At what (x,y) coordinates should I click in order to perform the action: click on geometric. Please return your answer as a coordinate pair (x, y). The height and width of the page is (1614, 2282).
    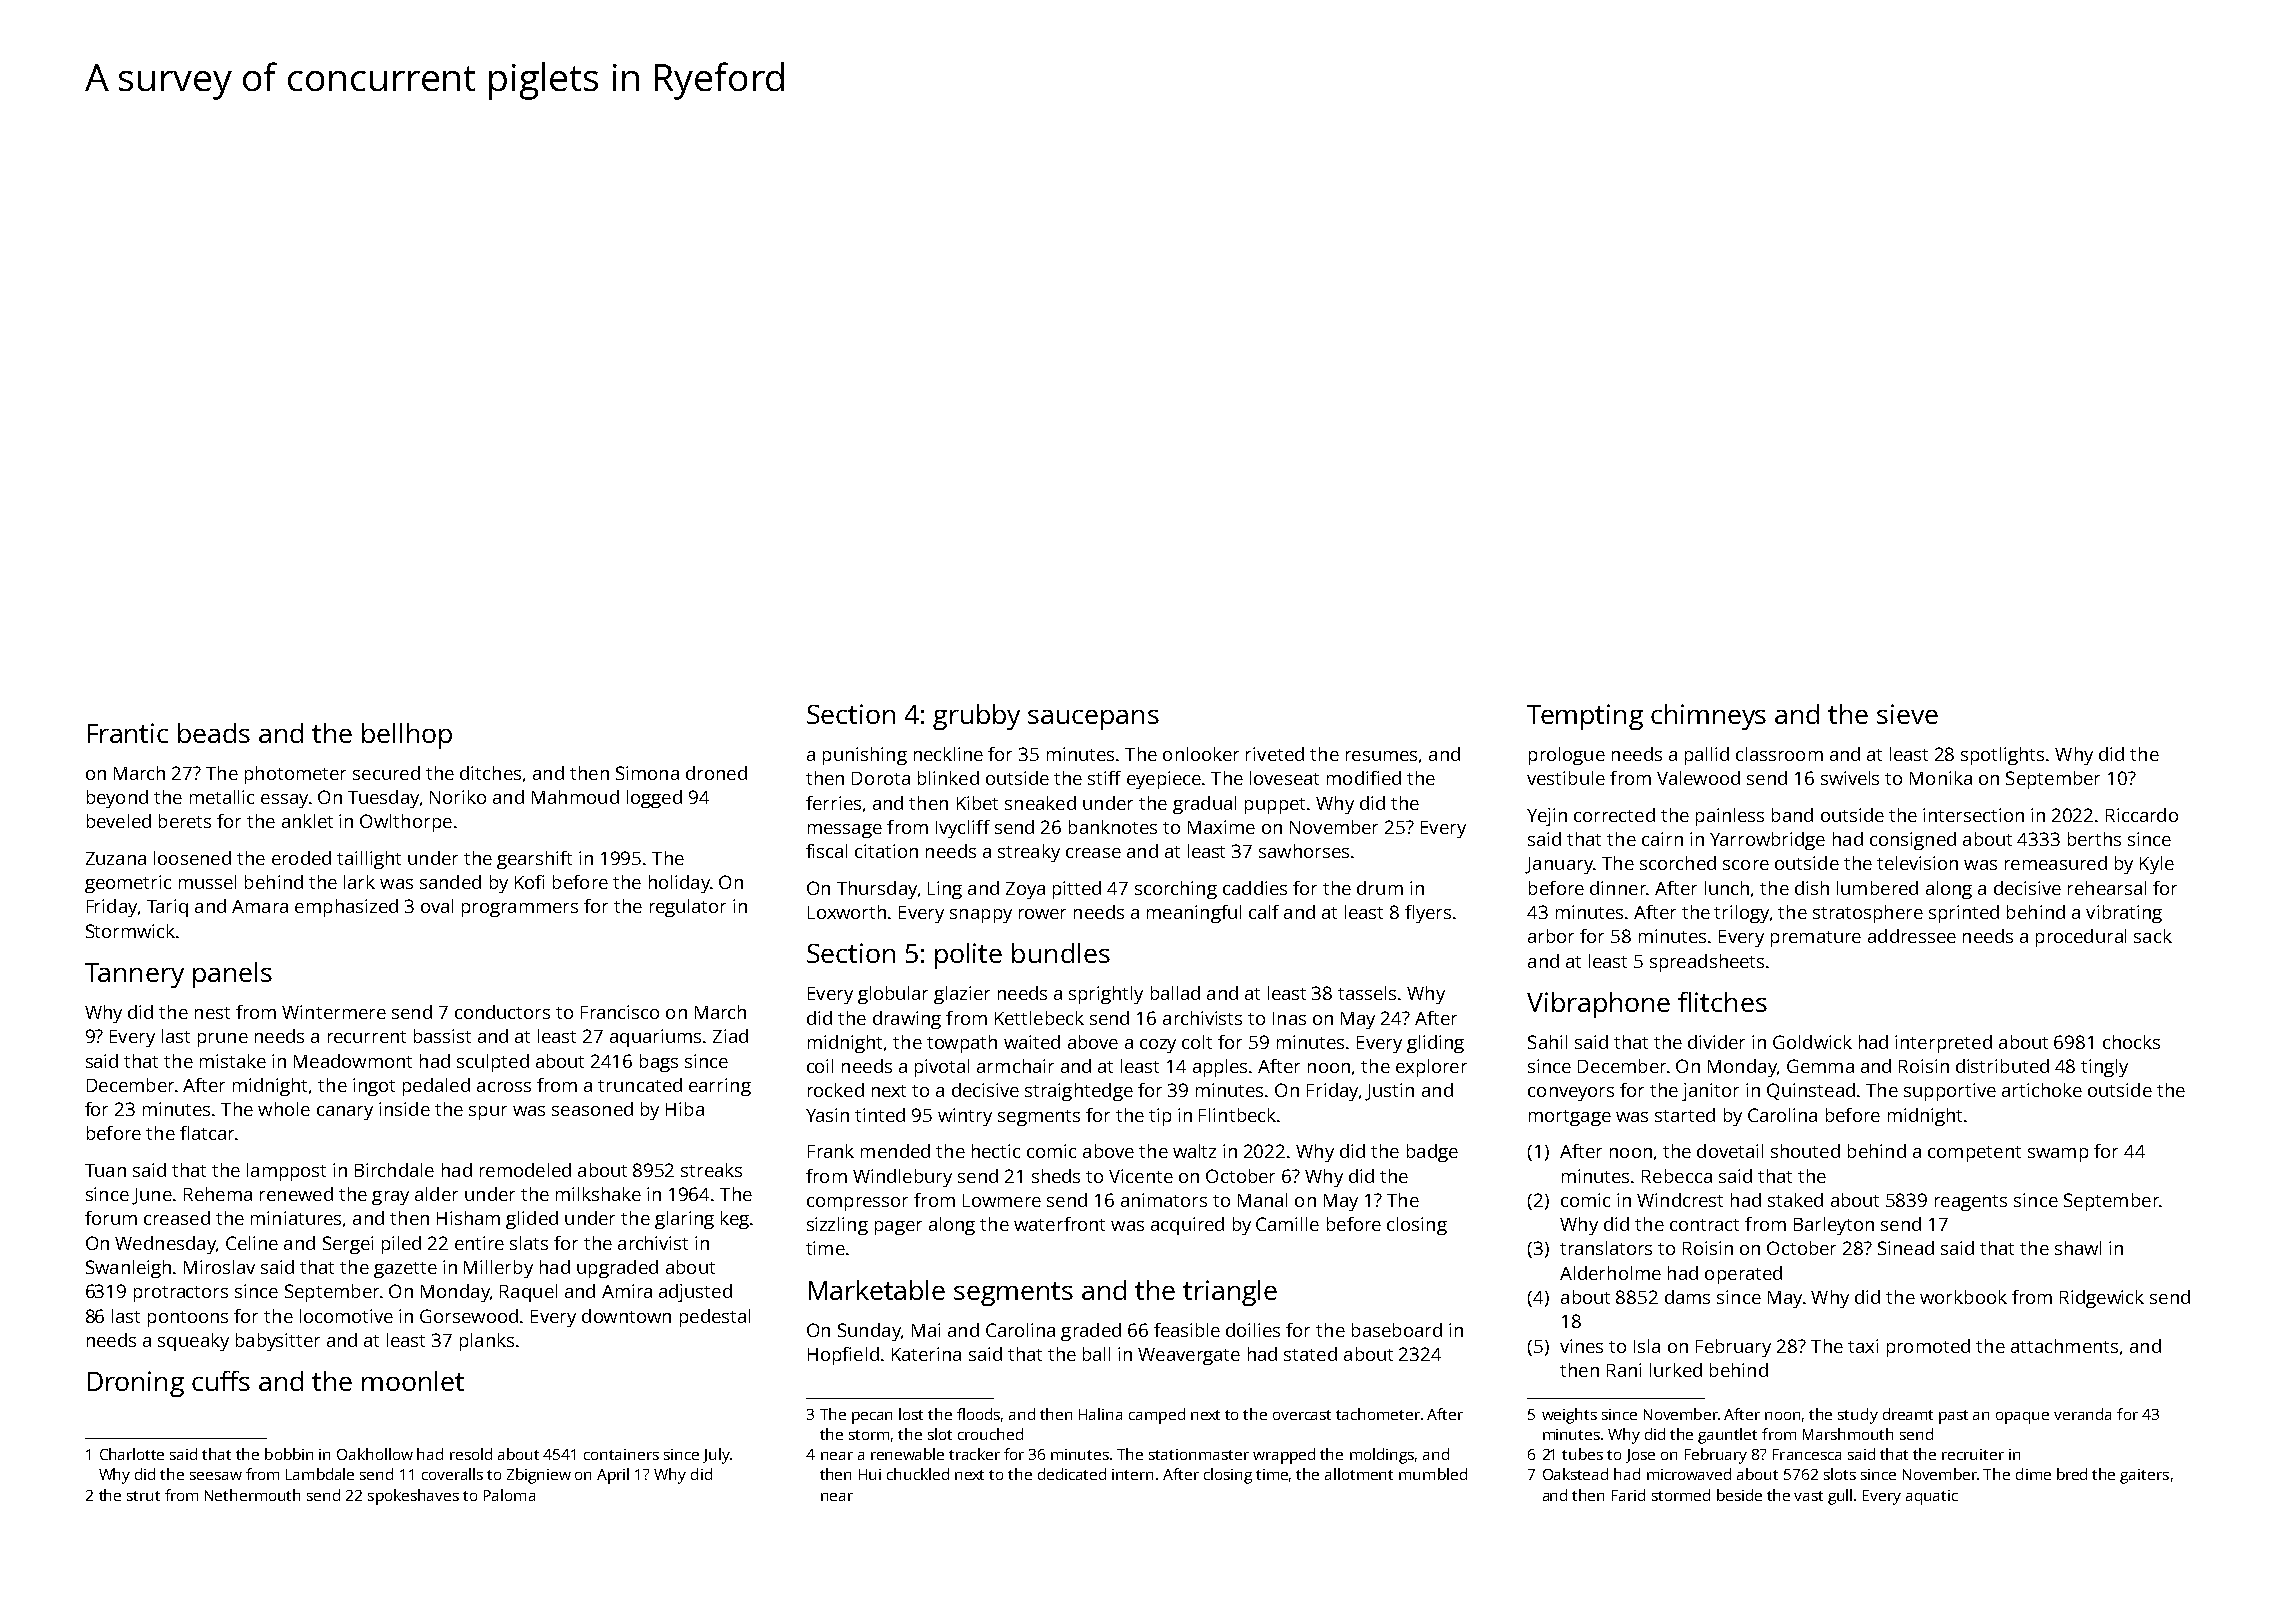
    Looking at the image, I should click on (128, 884).
